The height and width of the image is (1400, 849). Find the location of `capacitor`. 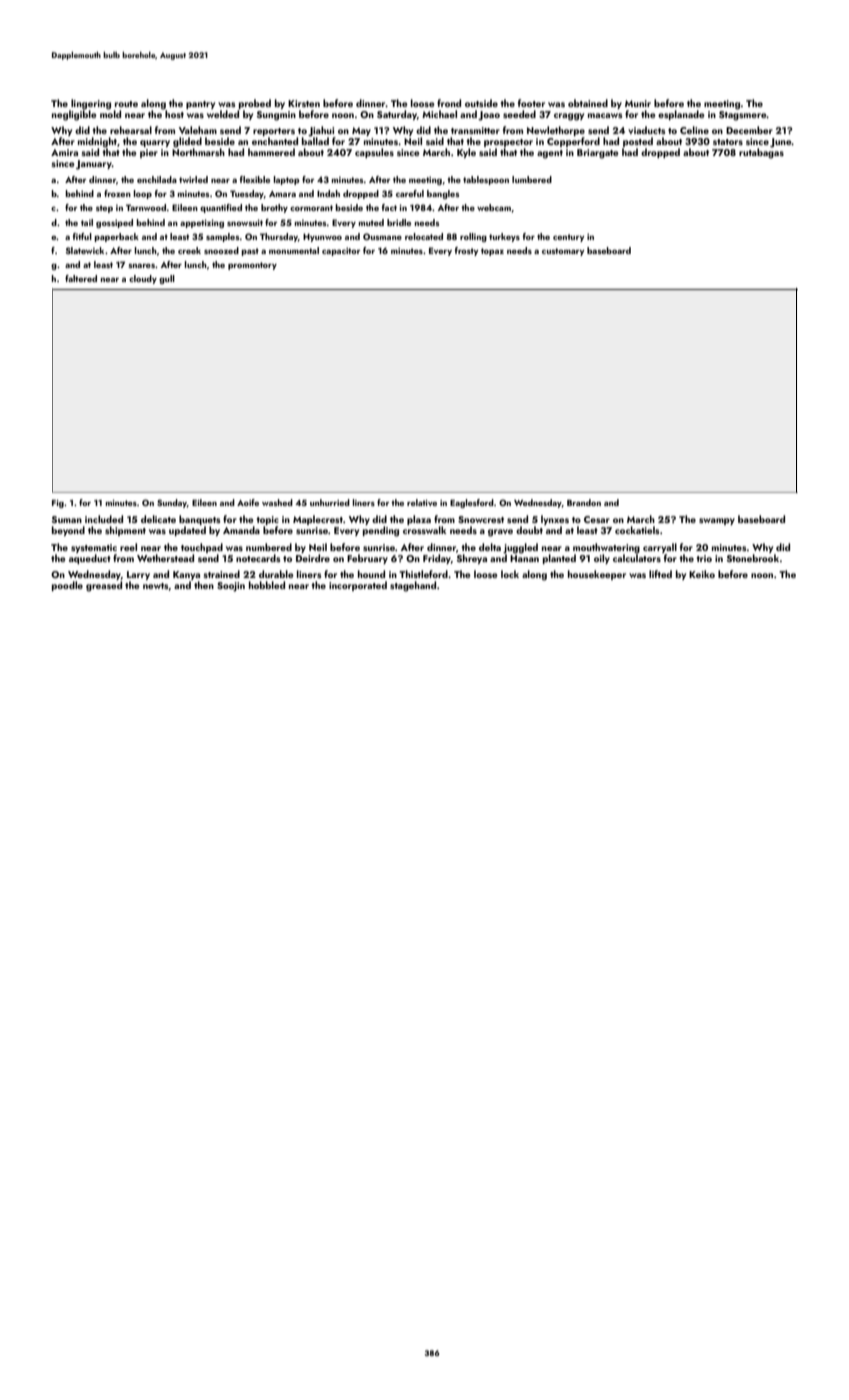

capacitor is located at coordinates (341, 251).
